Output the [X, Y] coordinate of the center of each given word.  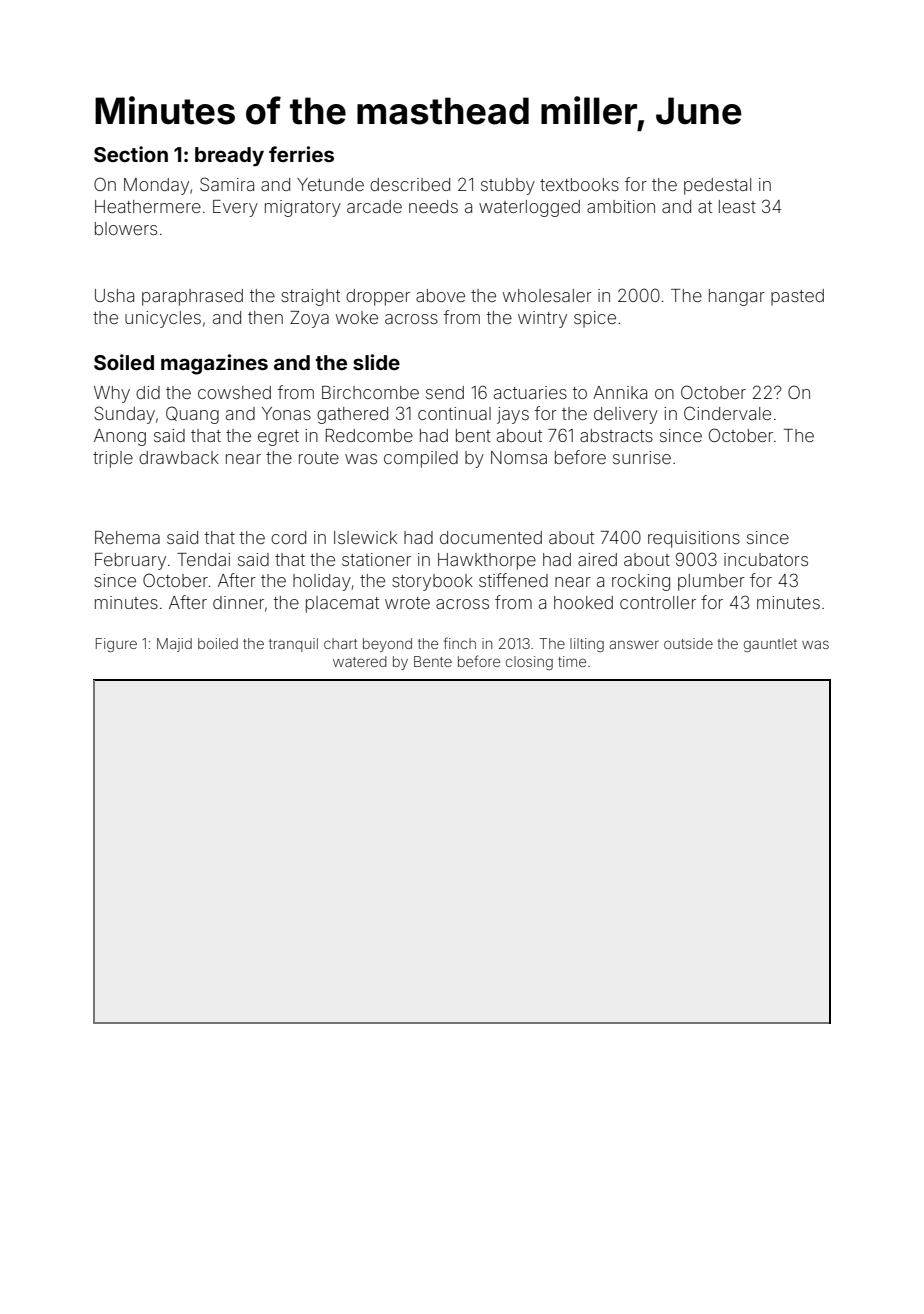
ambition [621, 206]
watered [360, 661]
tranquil [293, 645]
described [410, 184]
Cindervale [727, 413]
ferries [301, 154]
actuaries [530, 392]
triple [113, 459]
